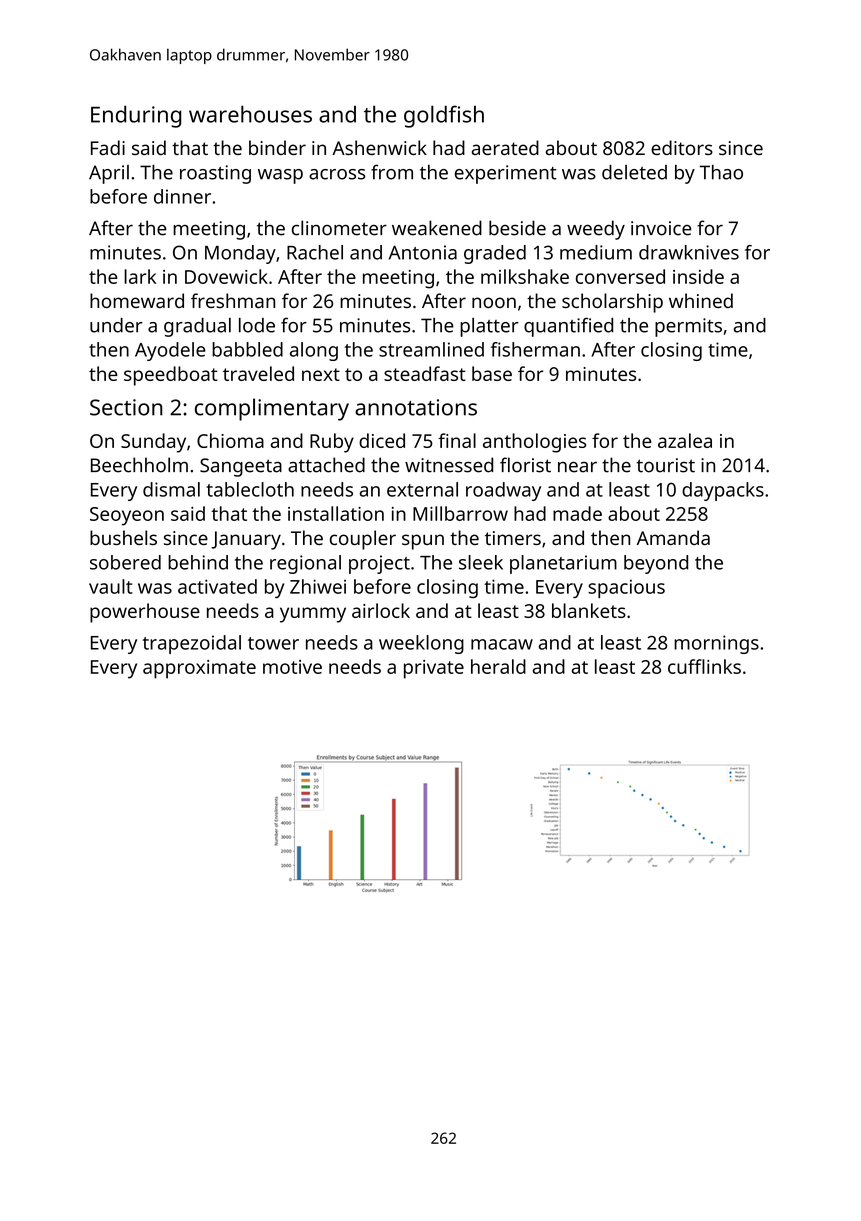 The height and width of the screenshot is (1221, 861). What do you see at coordinates (136, 116) in the screenshot?
I see `Enduring` at bounding box center [136, 116].
